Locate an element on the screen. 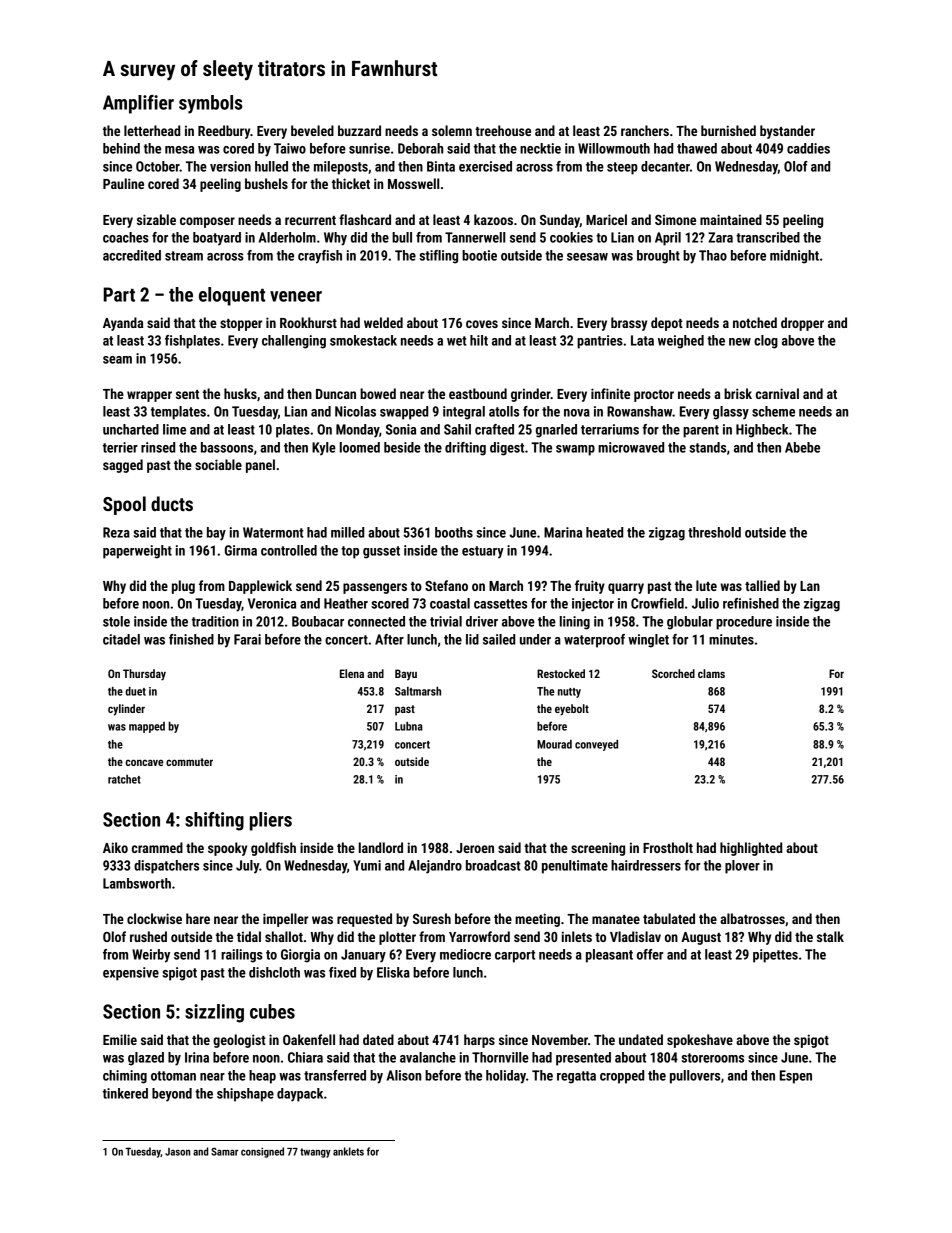  boatyard is located at coordinates (217, 239).
